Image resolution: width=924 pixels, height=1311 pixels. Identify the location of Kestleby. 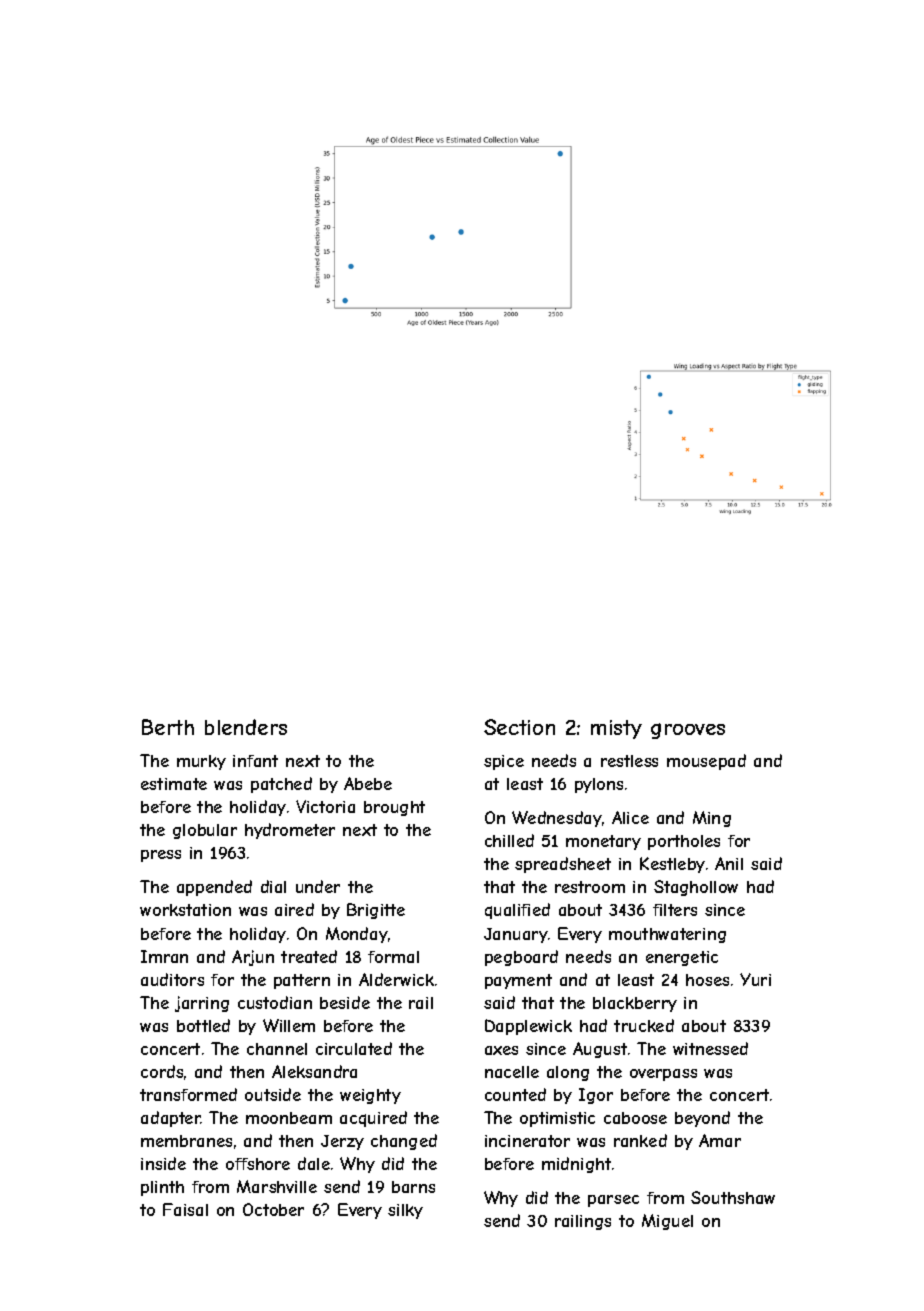
(672, 865).
